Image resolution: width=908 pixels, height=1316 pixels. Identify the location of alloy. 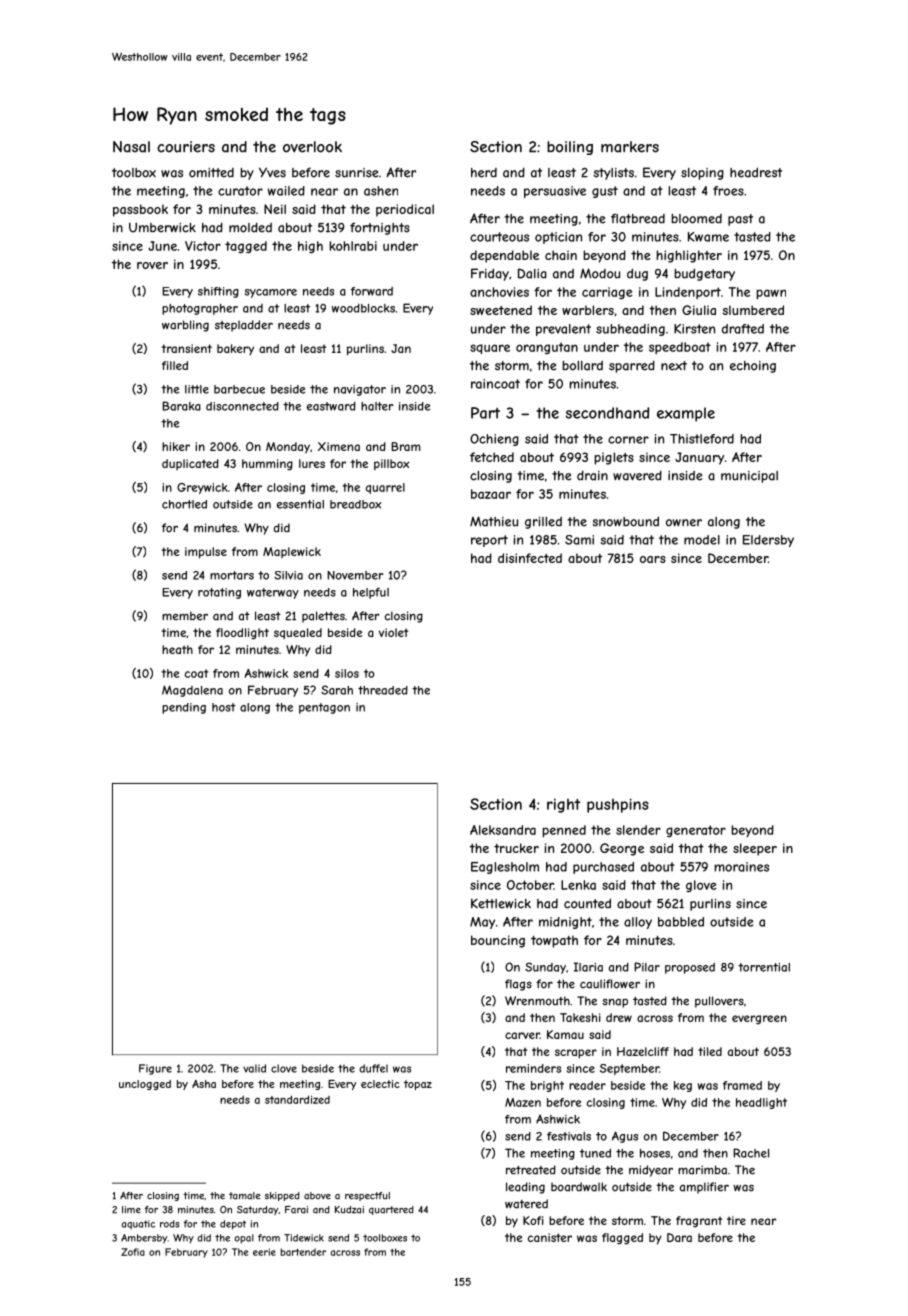
(638, 923).
